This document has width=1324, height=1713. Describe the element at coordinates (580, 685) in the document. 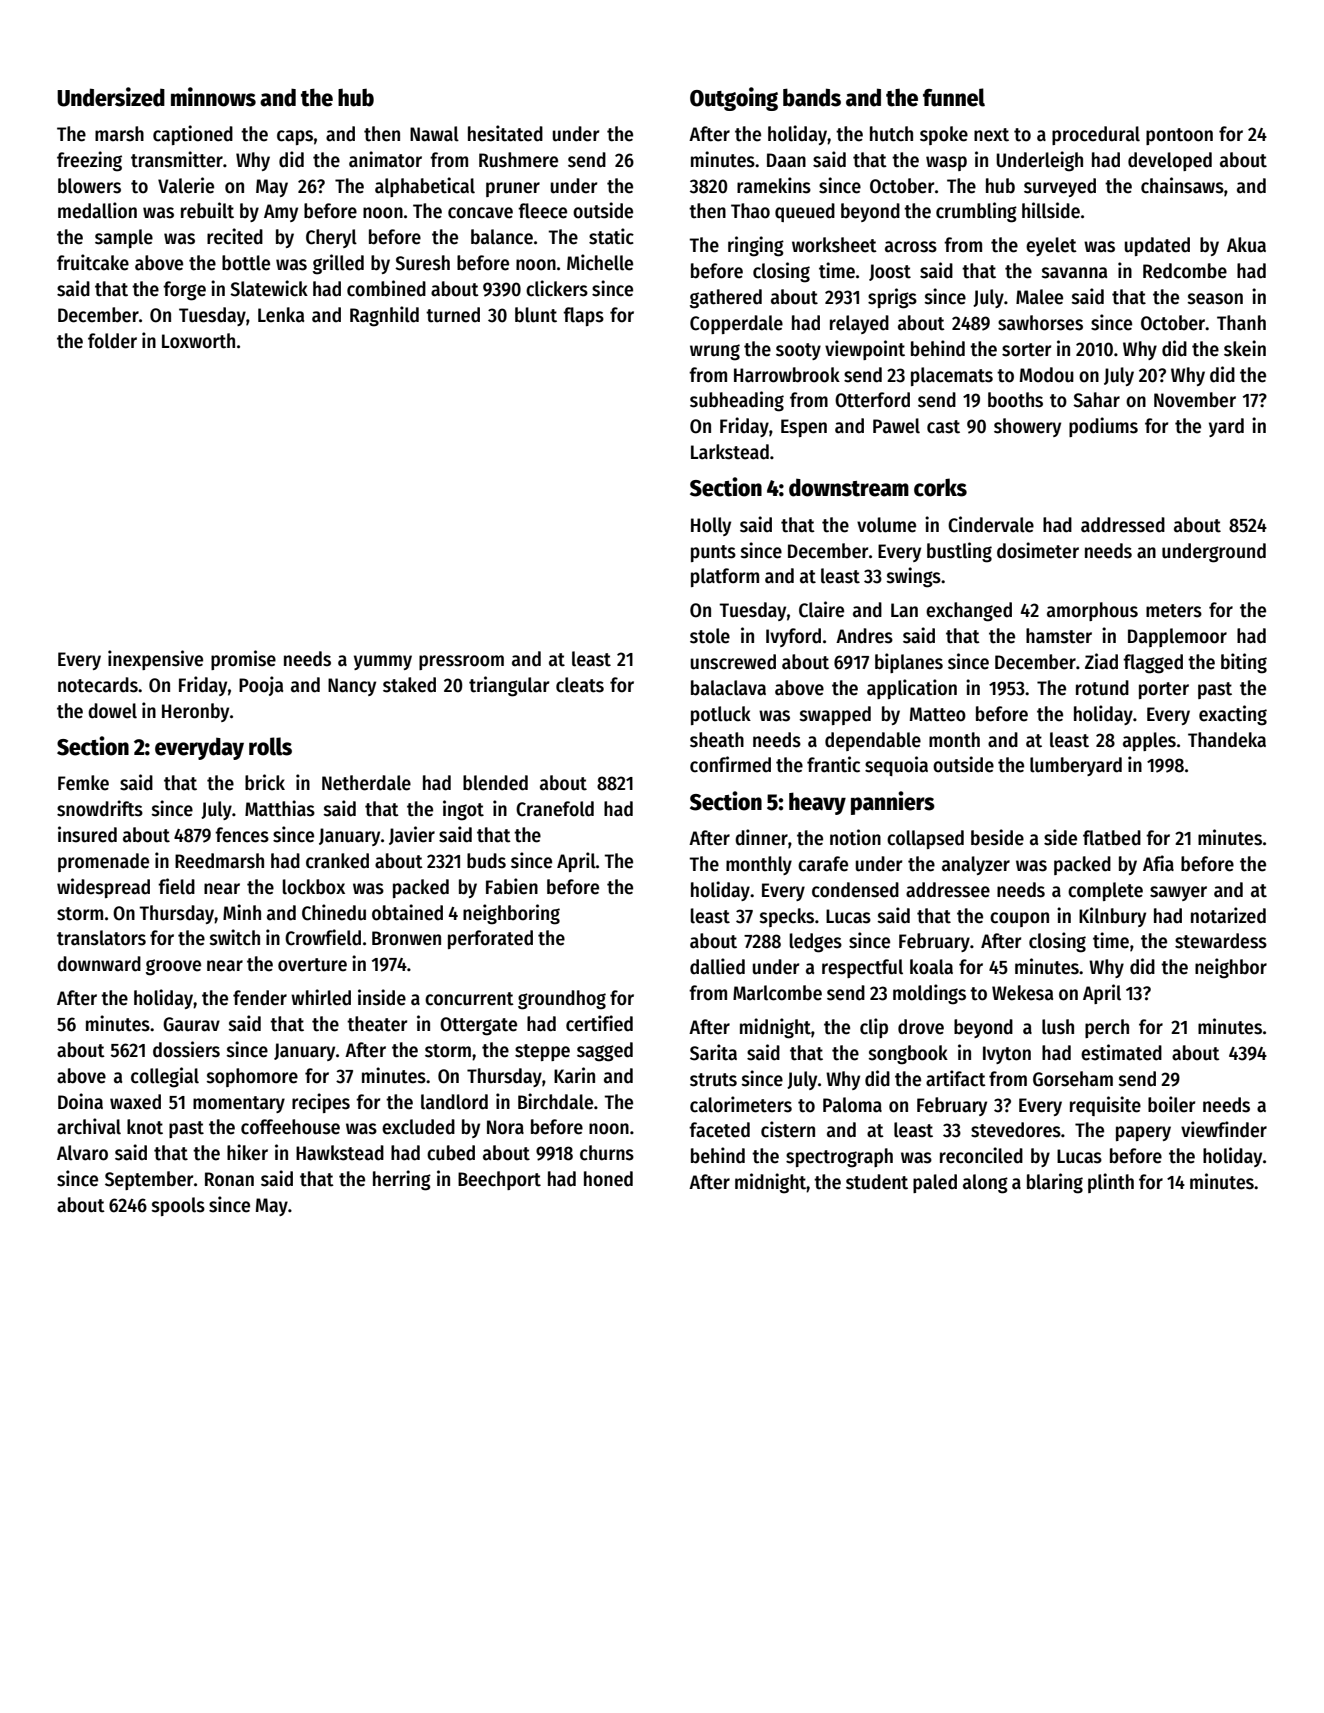

I see `cleats` at that location.
